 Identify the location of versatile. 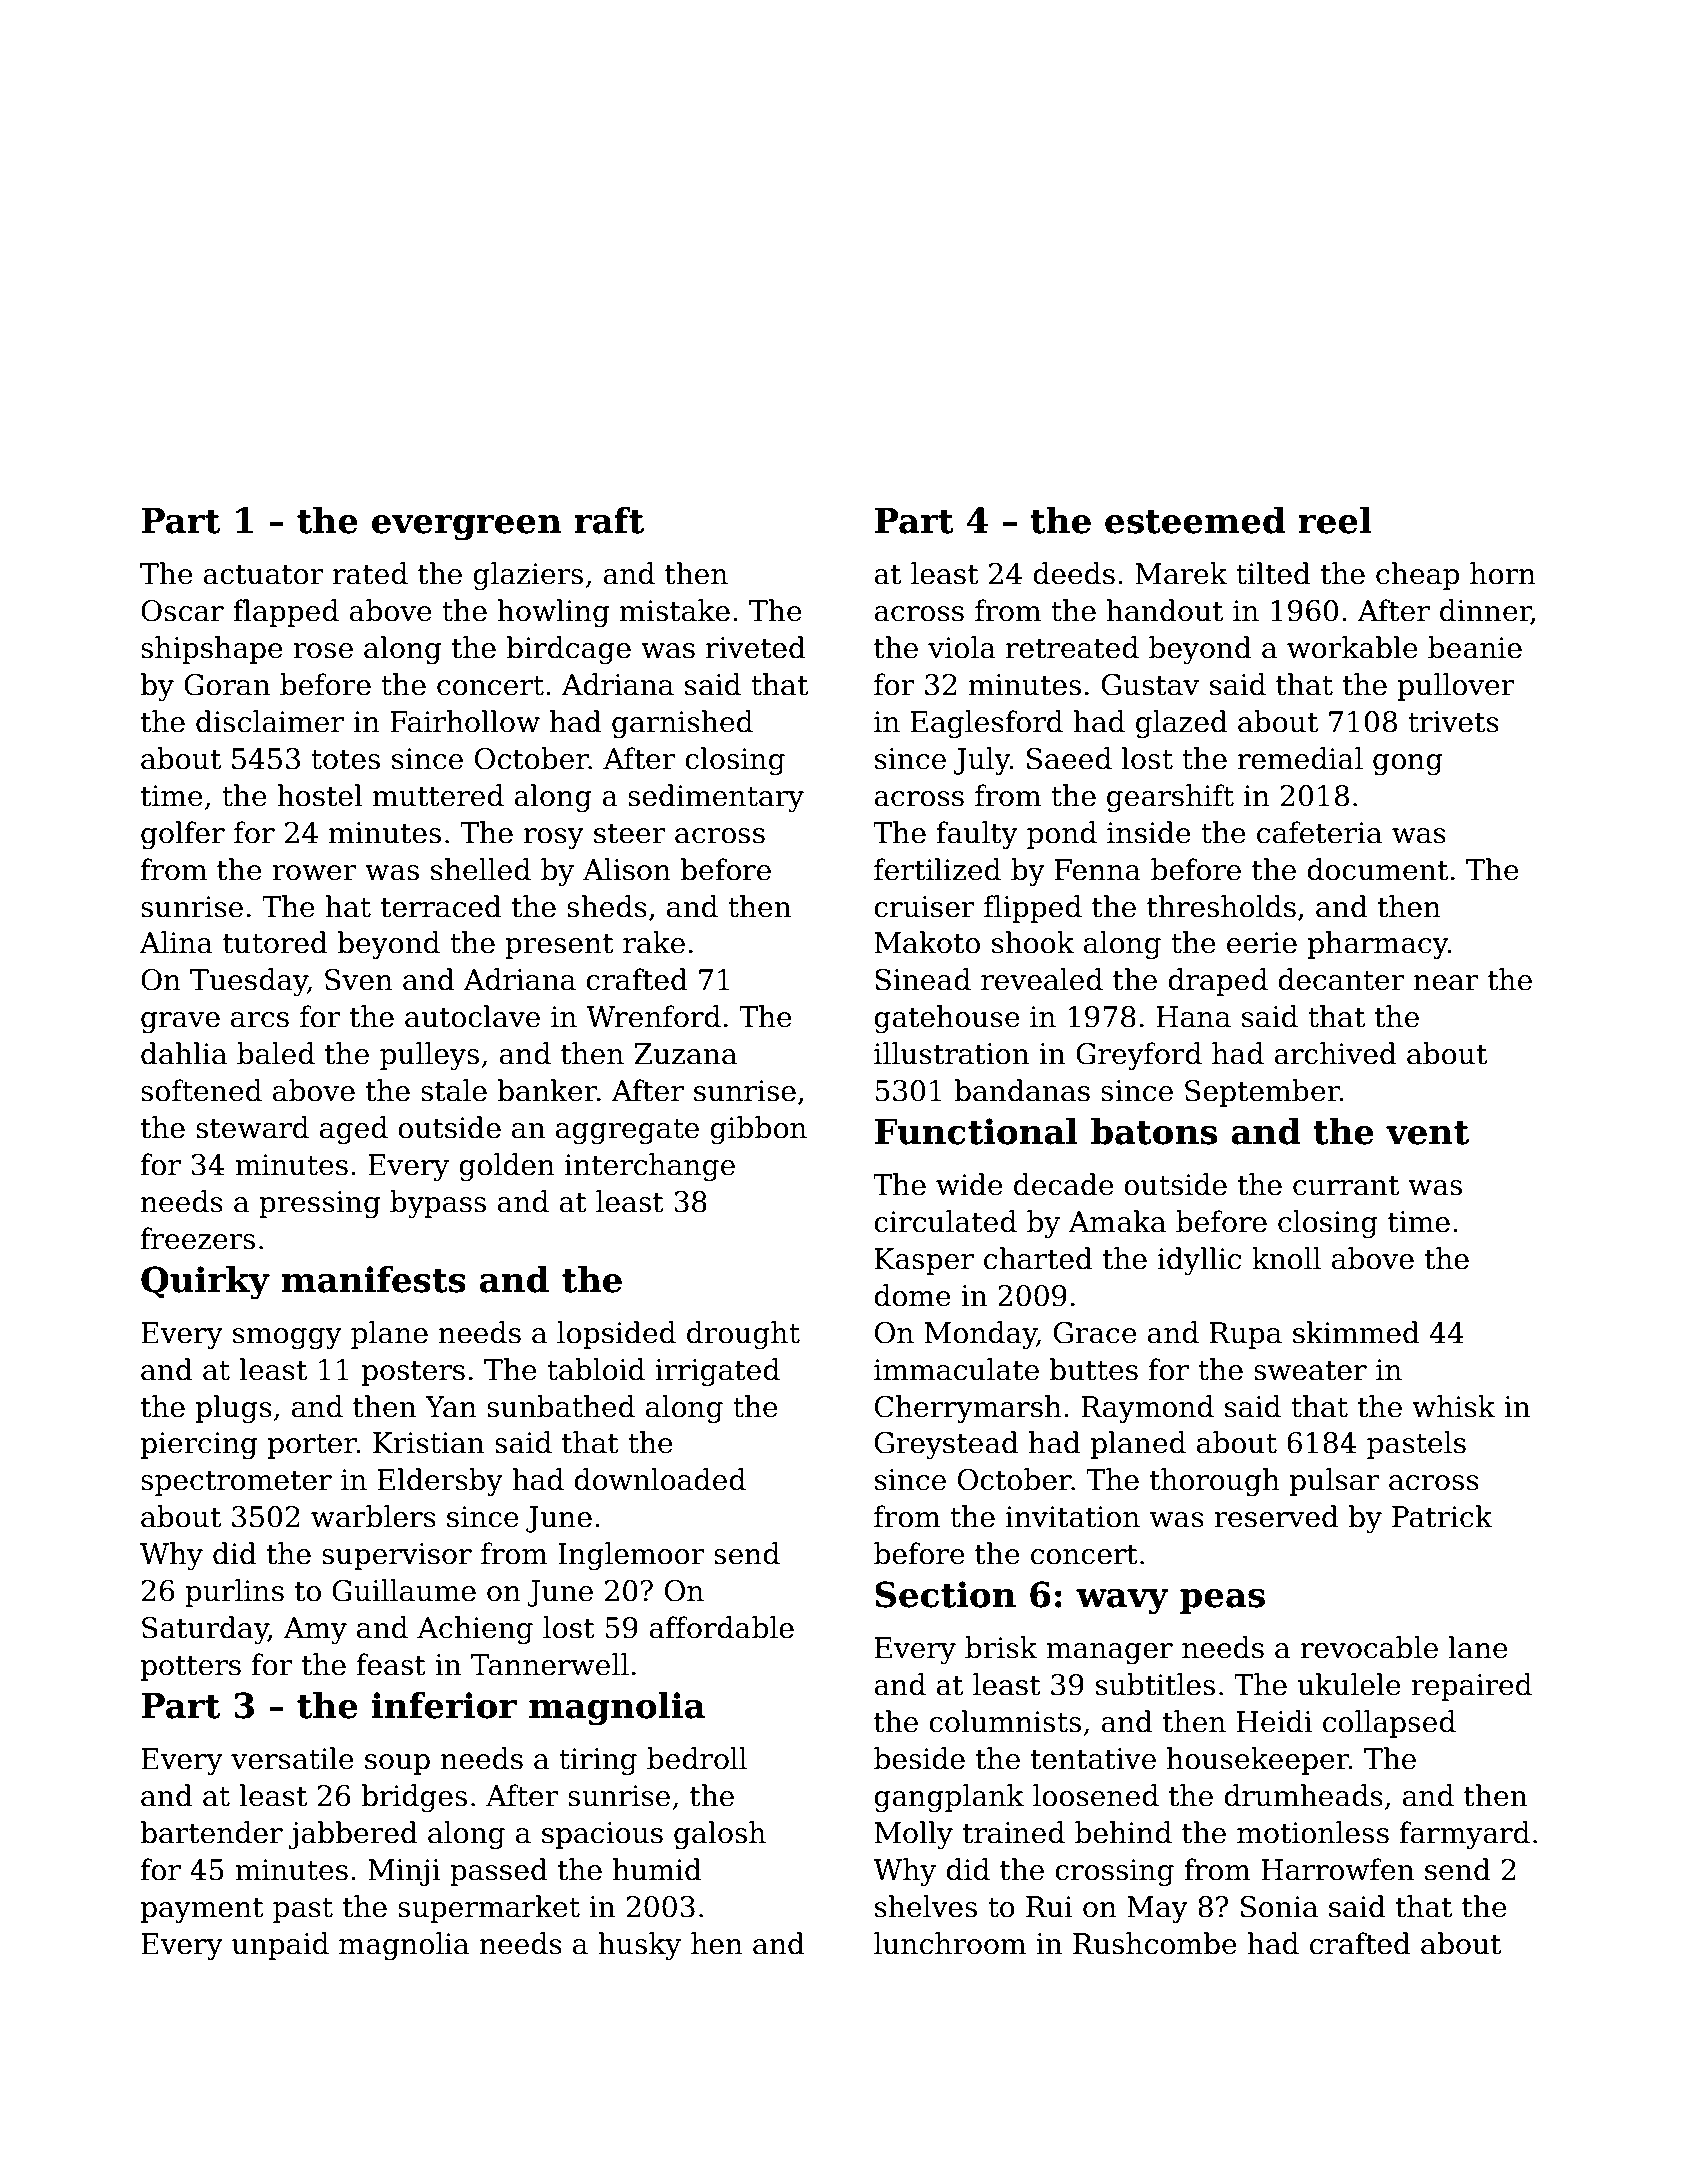
(292, 1758).
